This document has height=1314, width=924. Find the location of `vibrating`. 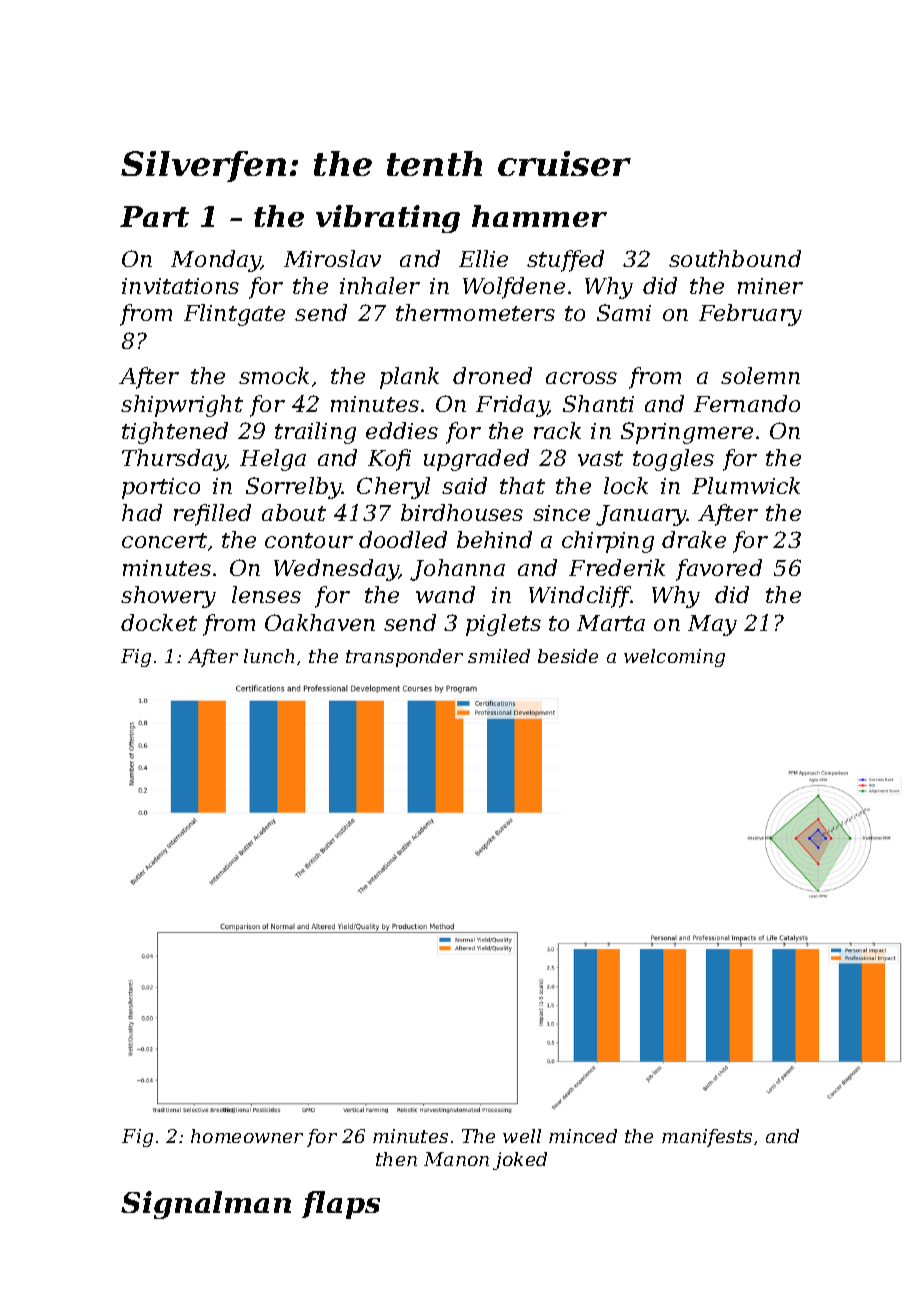

vibrating is located at coordinates (388, 219).
